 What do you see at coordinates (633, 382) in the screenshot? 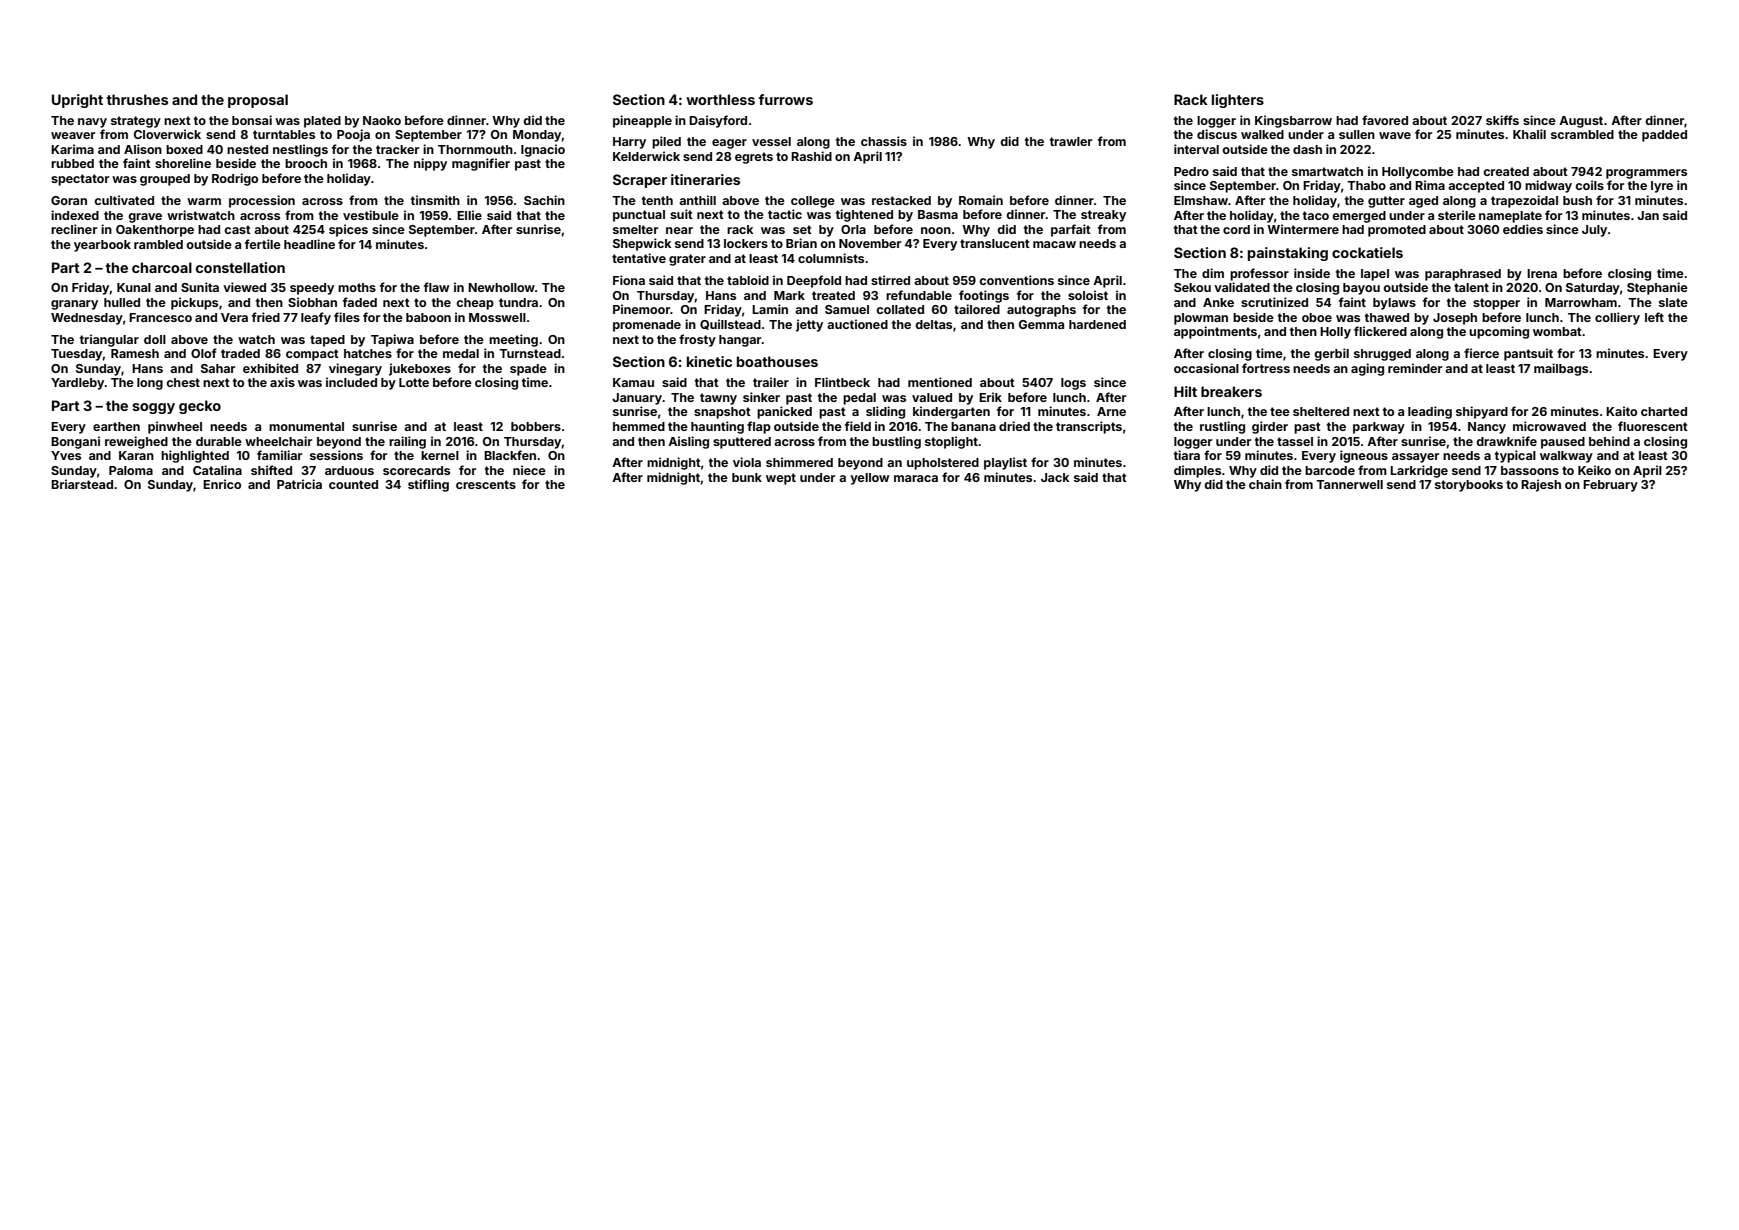
I see `Kamau` at bounding box center [633, 382].
